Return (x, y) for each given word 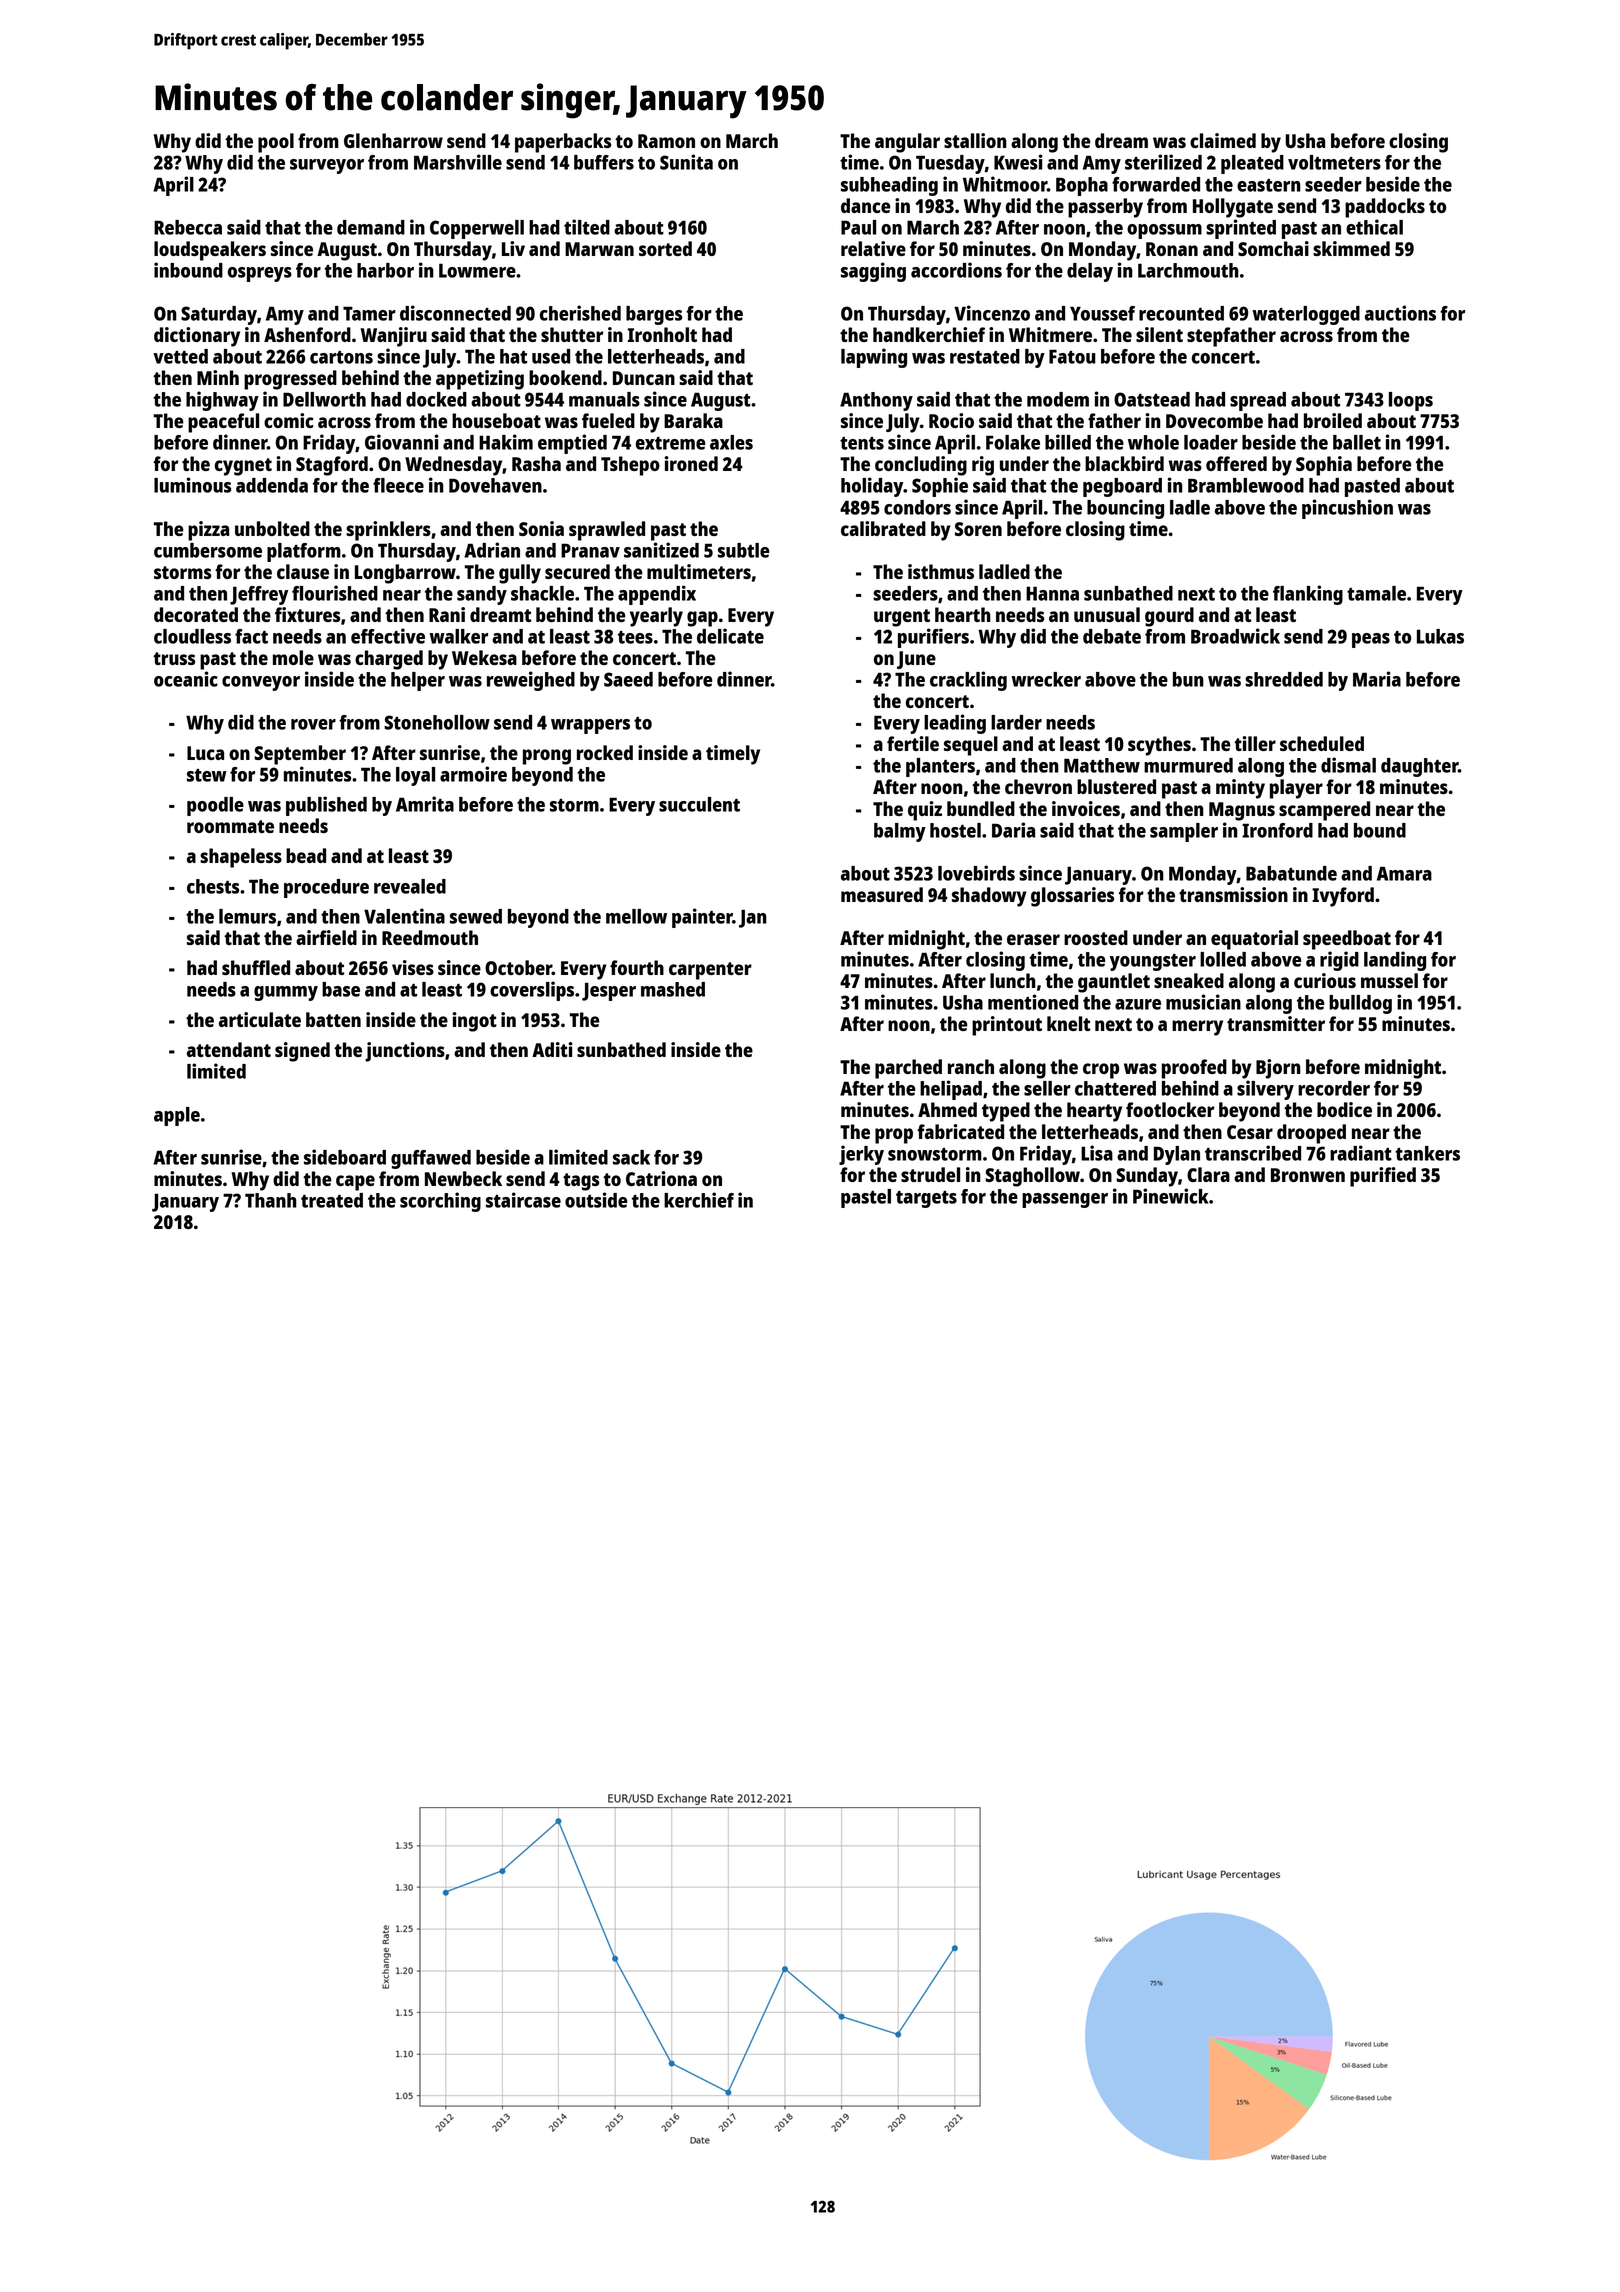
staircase (523, 1200)
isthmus (941, 571)
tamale (1376, 593)
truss (174, 658)
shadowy (989, 897)
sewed (476, 916)
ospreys (260, 274)
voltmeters (1334, 162)
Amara (1404, 873)
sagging (873, 272)
